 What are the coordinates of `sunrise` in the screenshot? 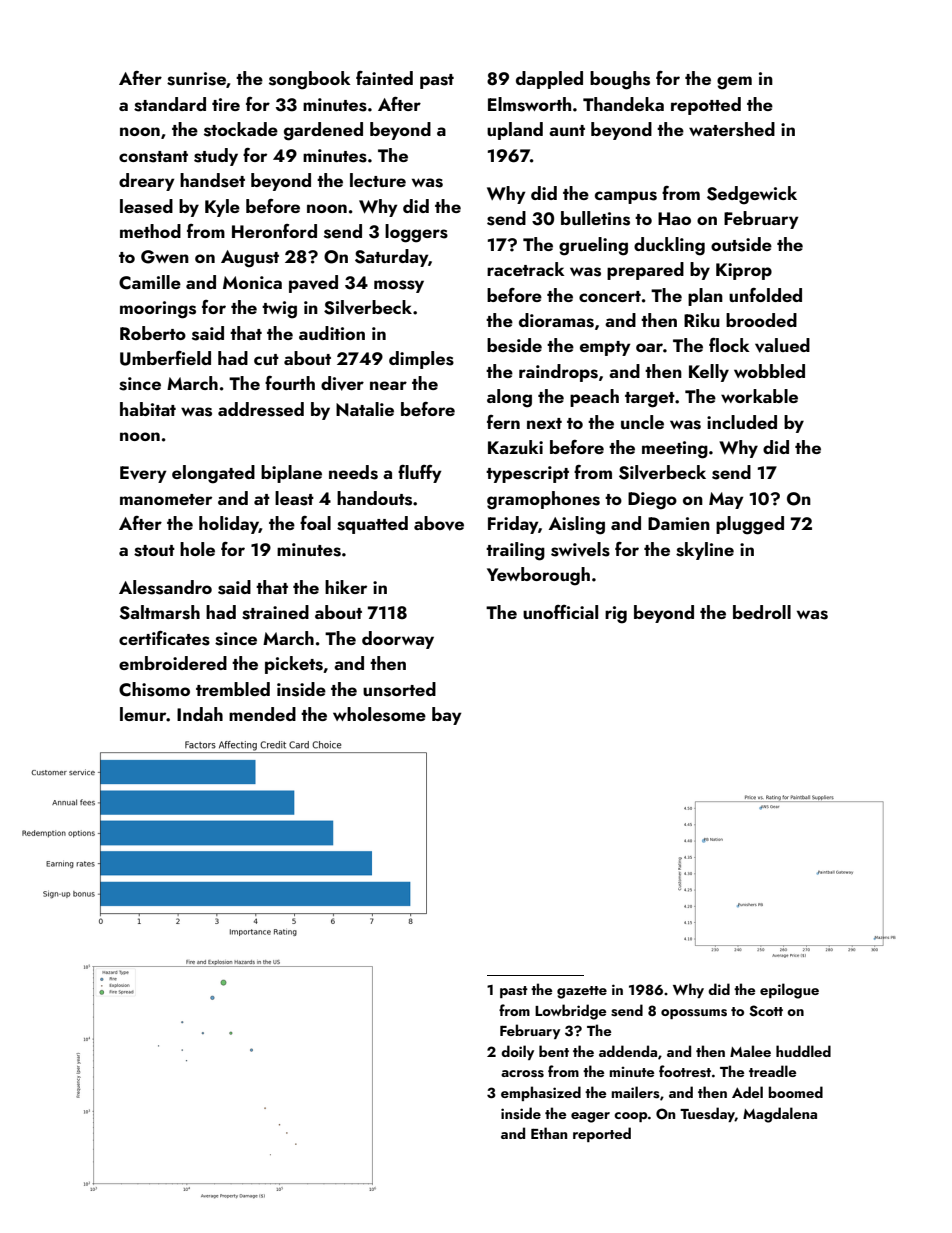 It's located at (196, 79).
